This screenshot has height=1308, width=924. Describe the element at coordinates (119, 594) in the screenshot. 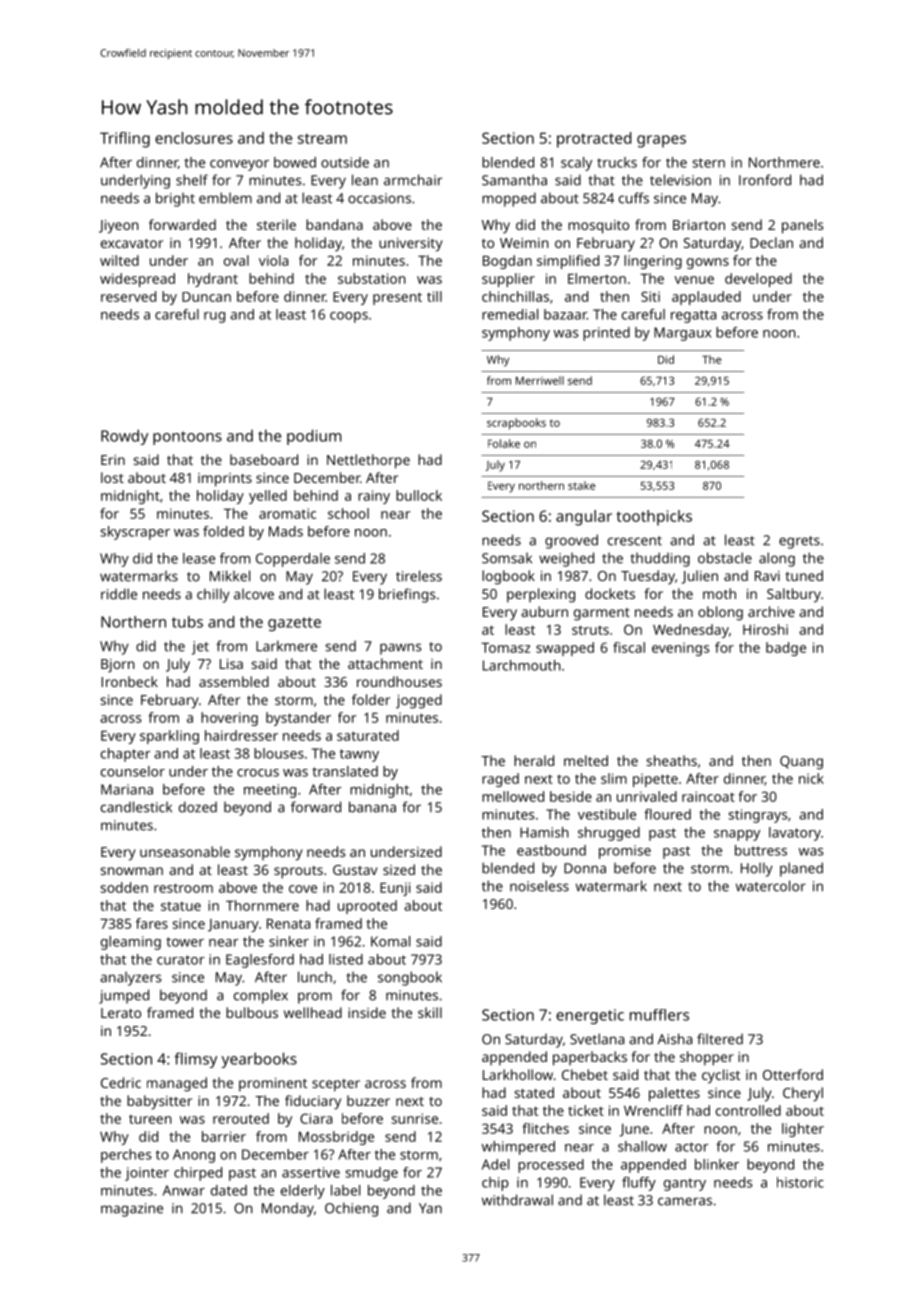

I see `riddle` at that location.
